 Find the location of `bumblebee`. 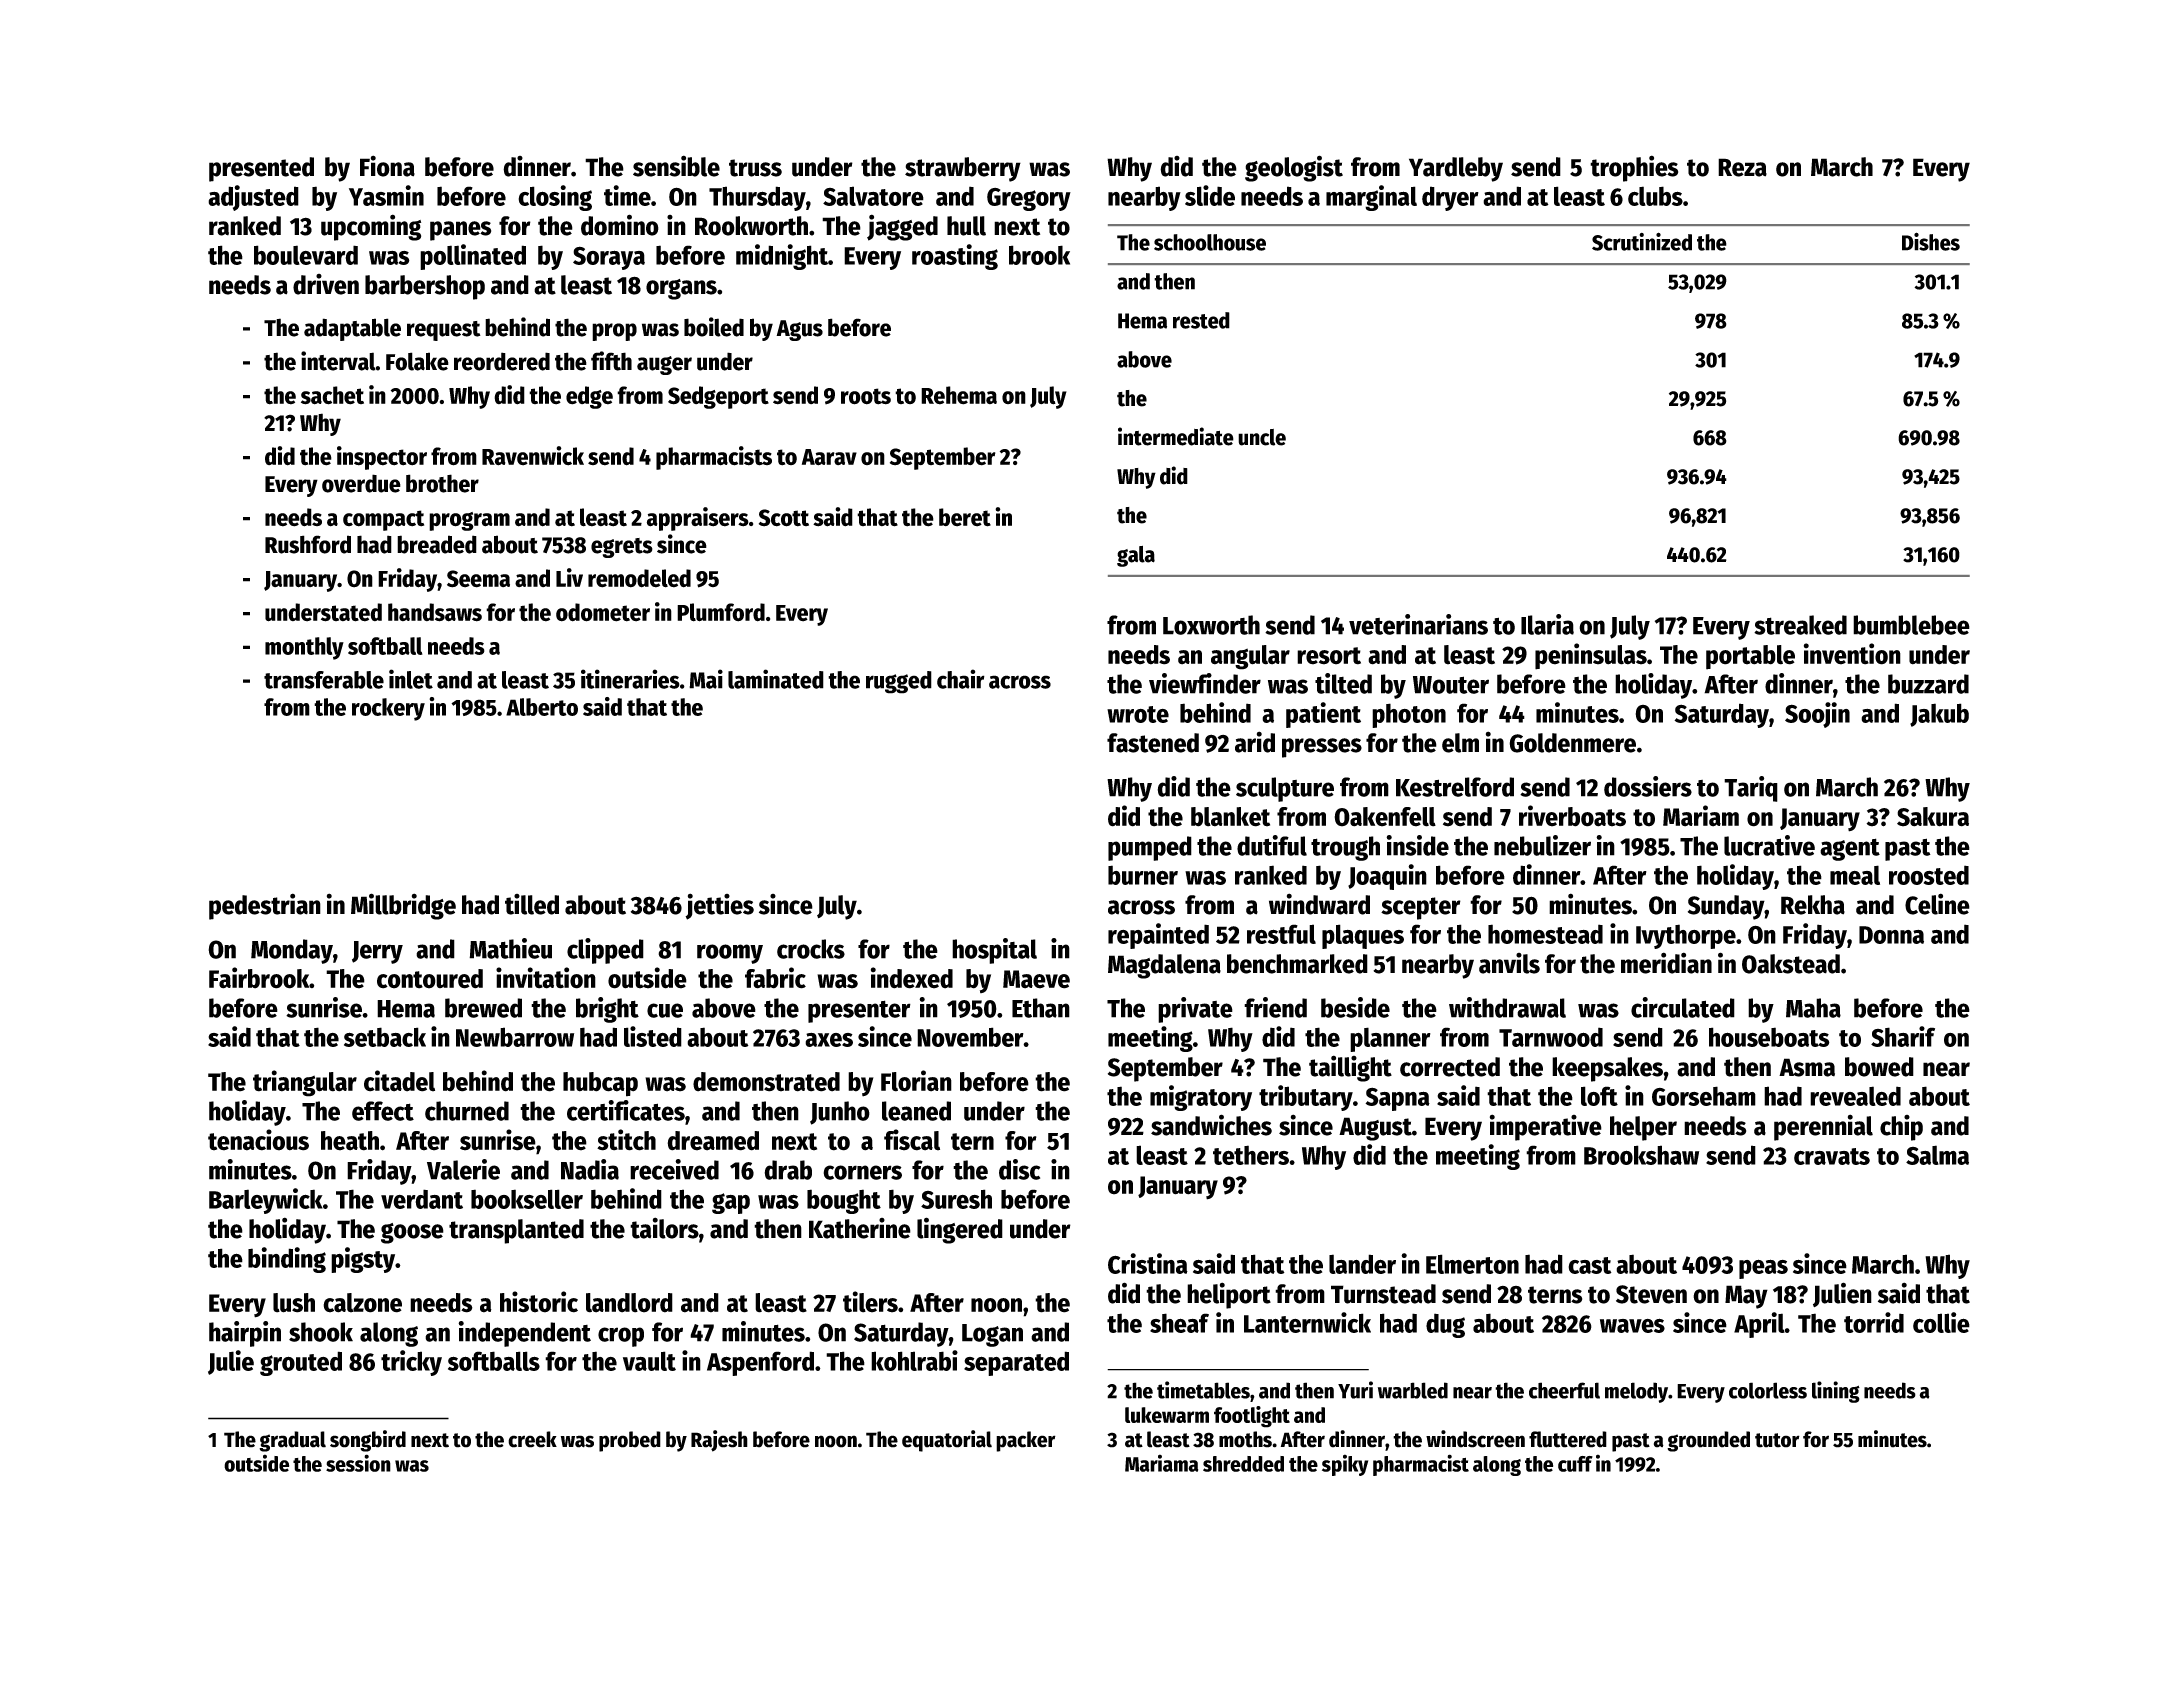

bumblebee is located at coordinates (1911, 625).
